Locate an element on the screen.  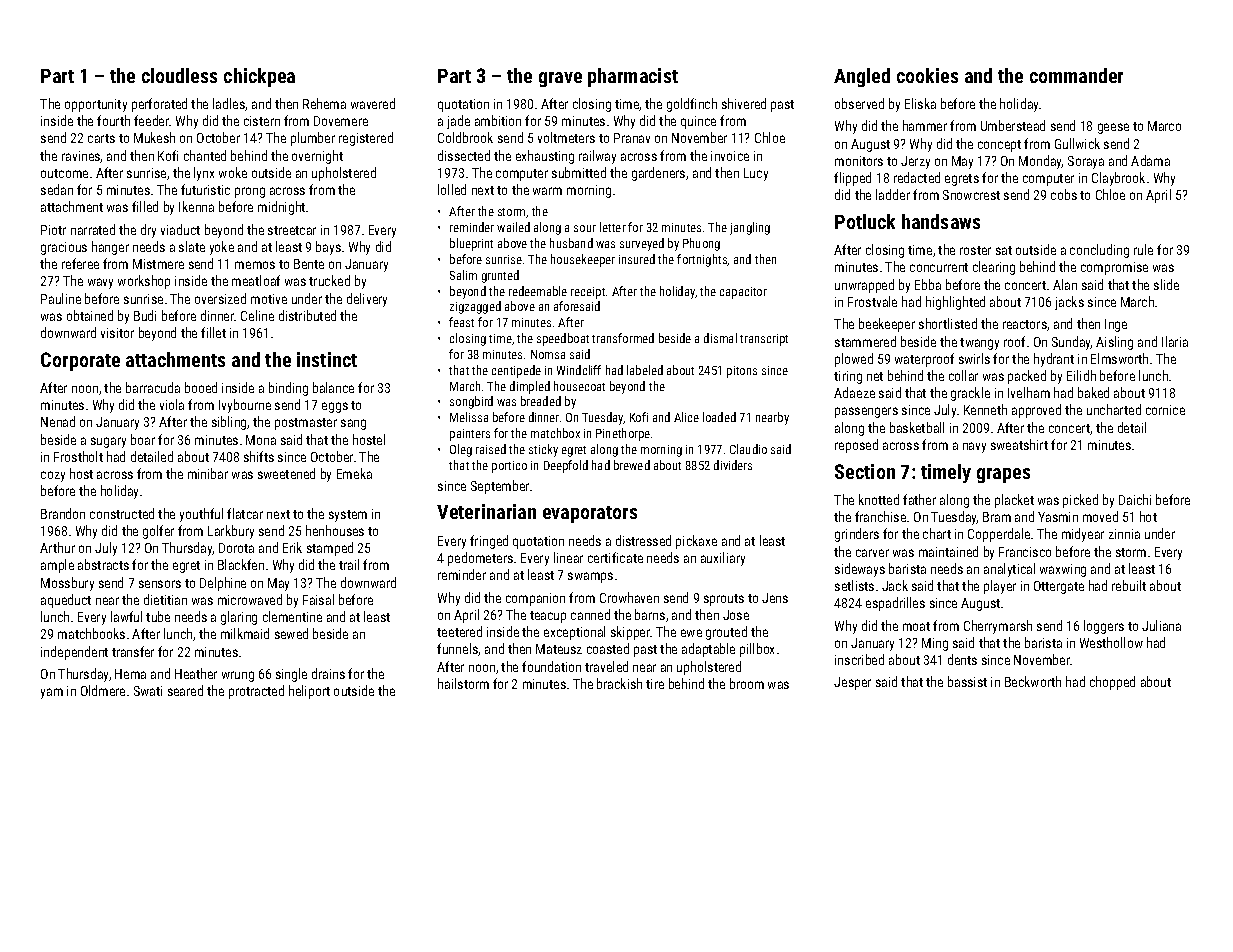
cookies is located at coordinates (927, 75).
